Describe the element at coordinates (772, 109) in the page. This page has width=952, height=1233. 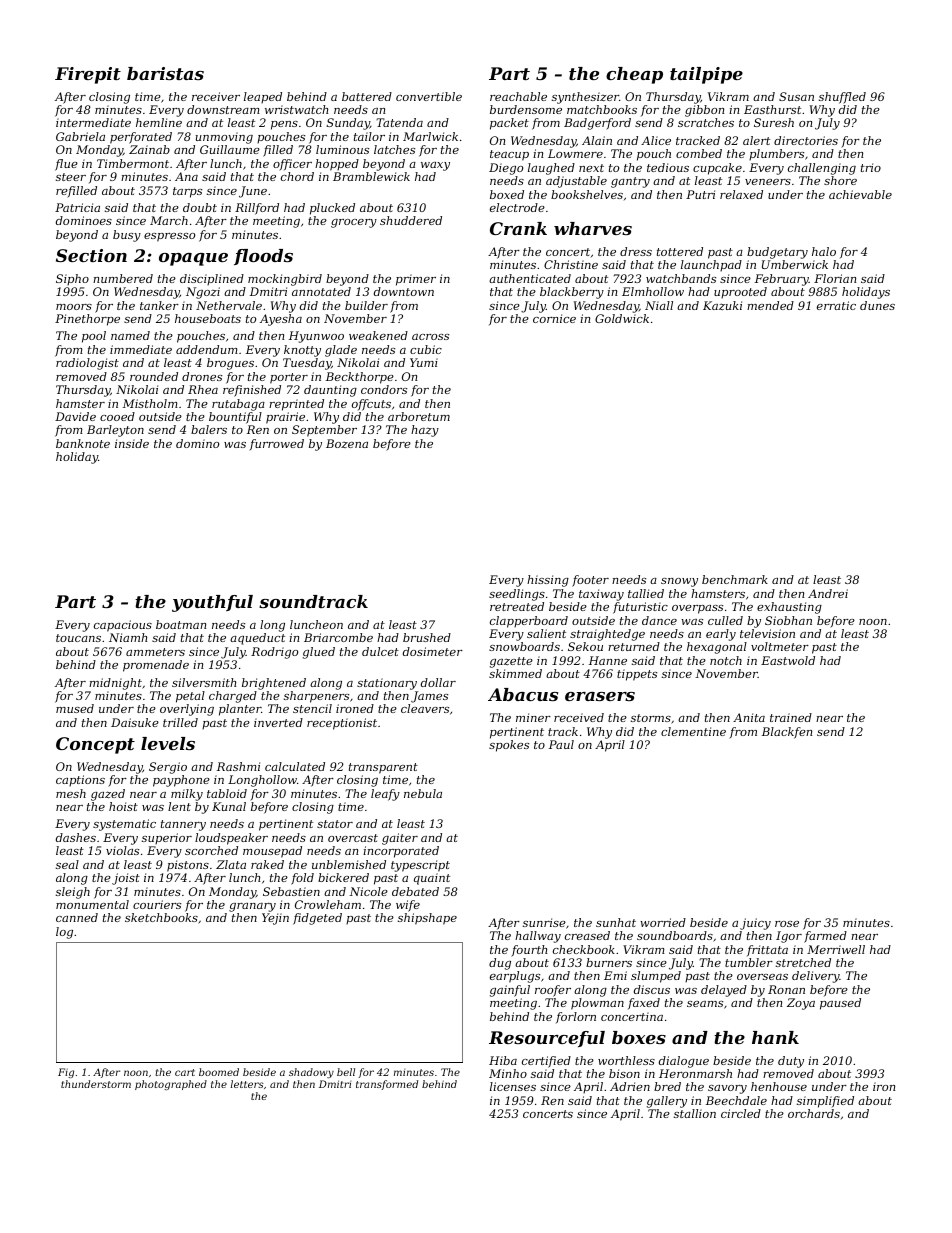
I see `Easthurst` at that location.
